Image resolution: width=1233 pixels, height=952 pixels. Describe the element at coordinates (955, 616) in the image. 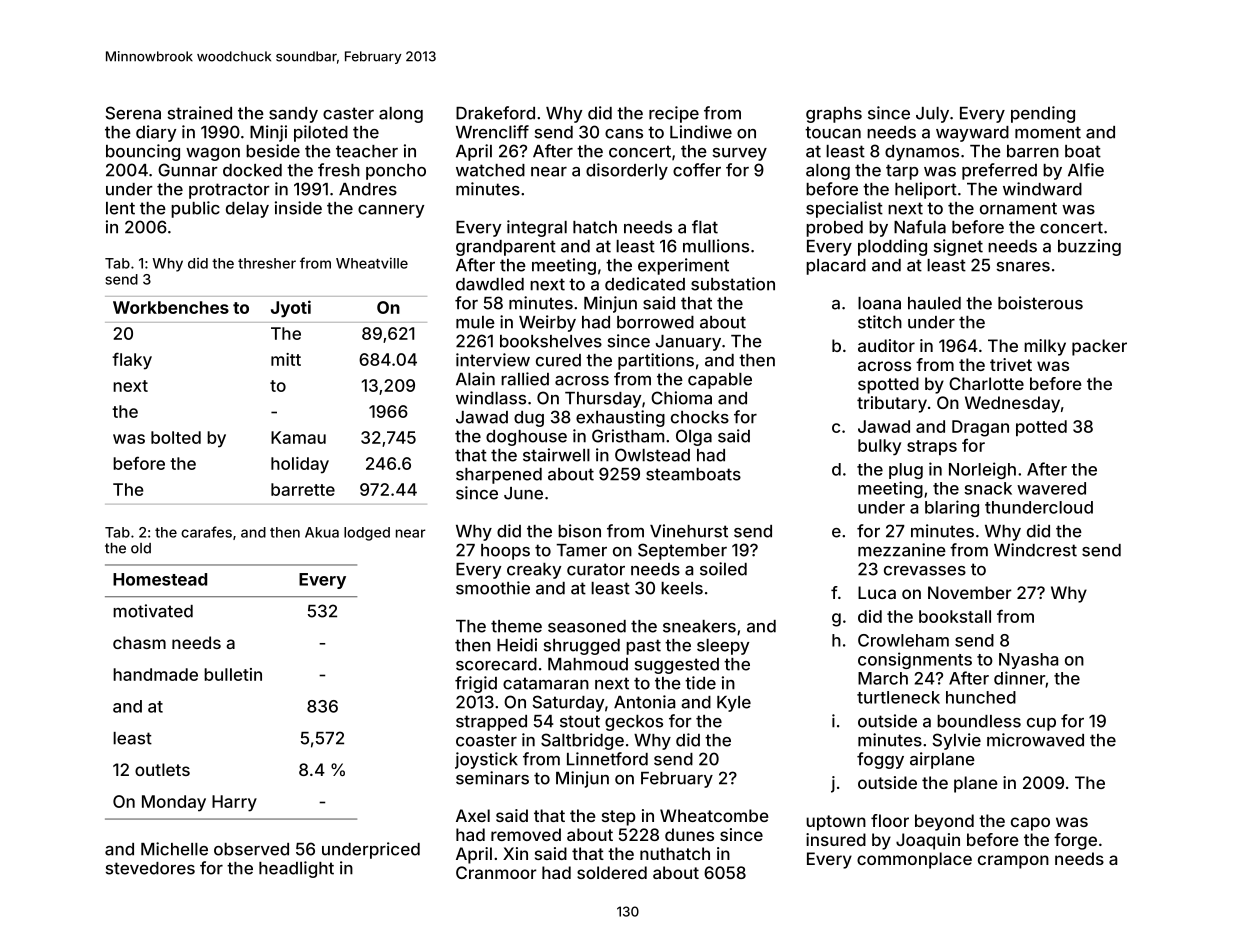

I see `bookstall` at that location.
